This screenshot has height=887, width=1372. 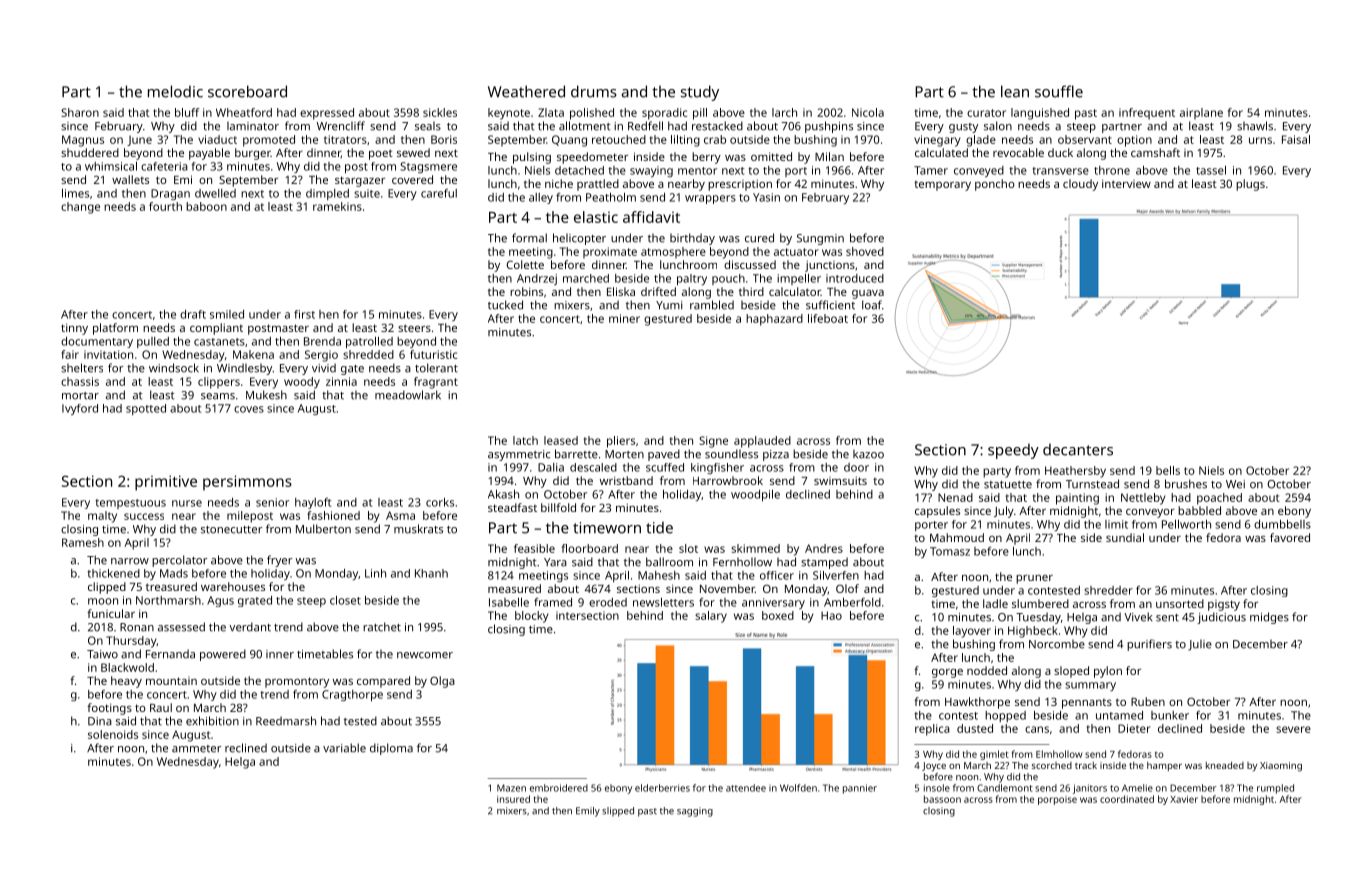 I want to click on loaf, so click(x=872, y=305).
